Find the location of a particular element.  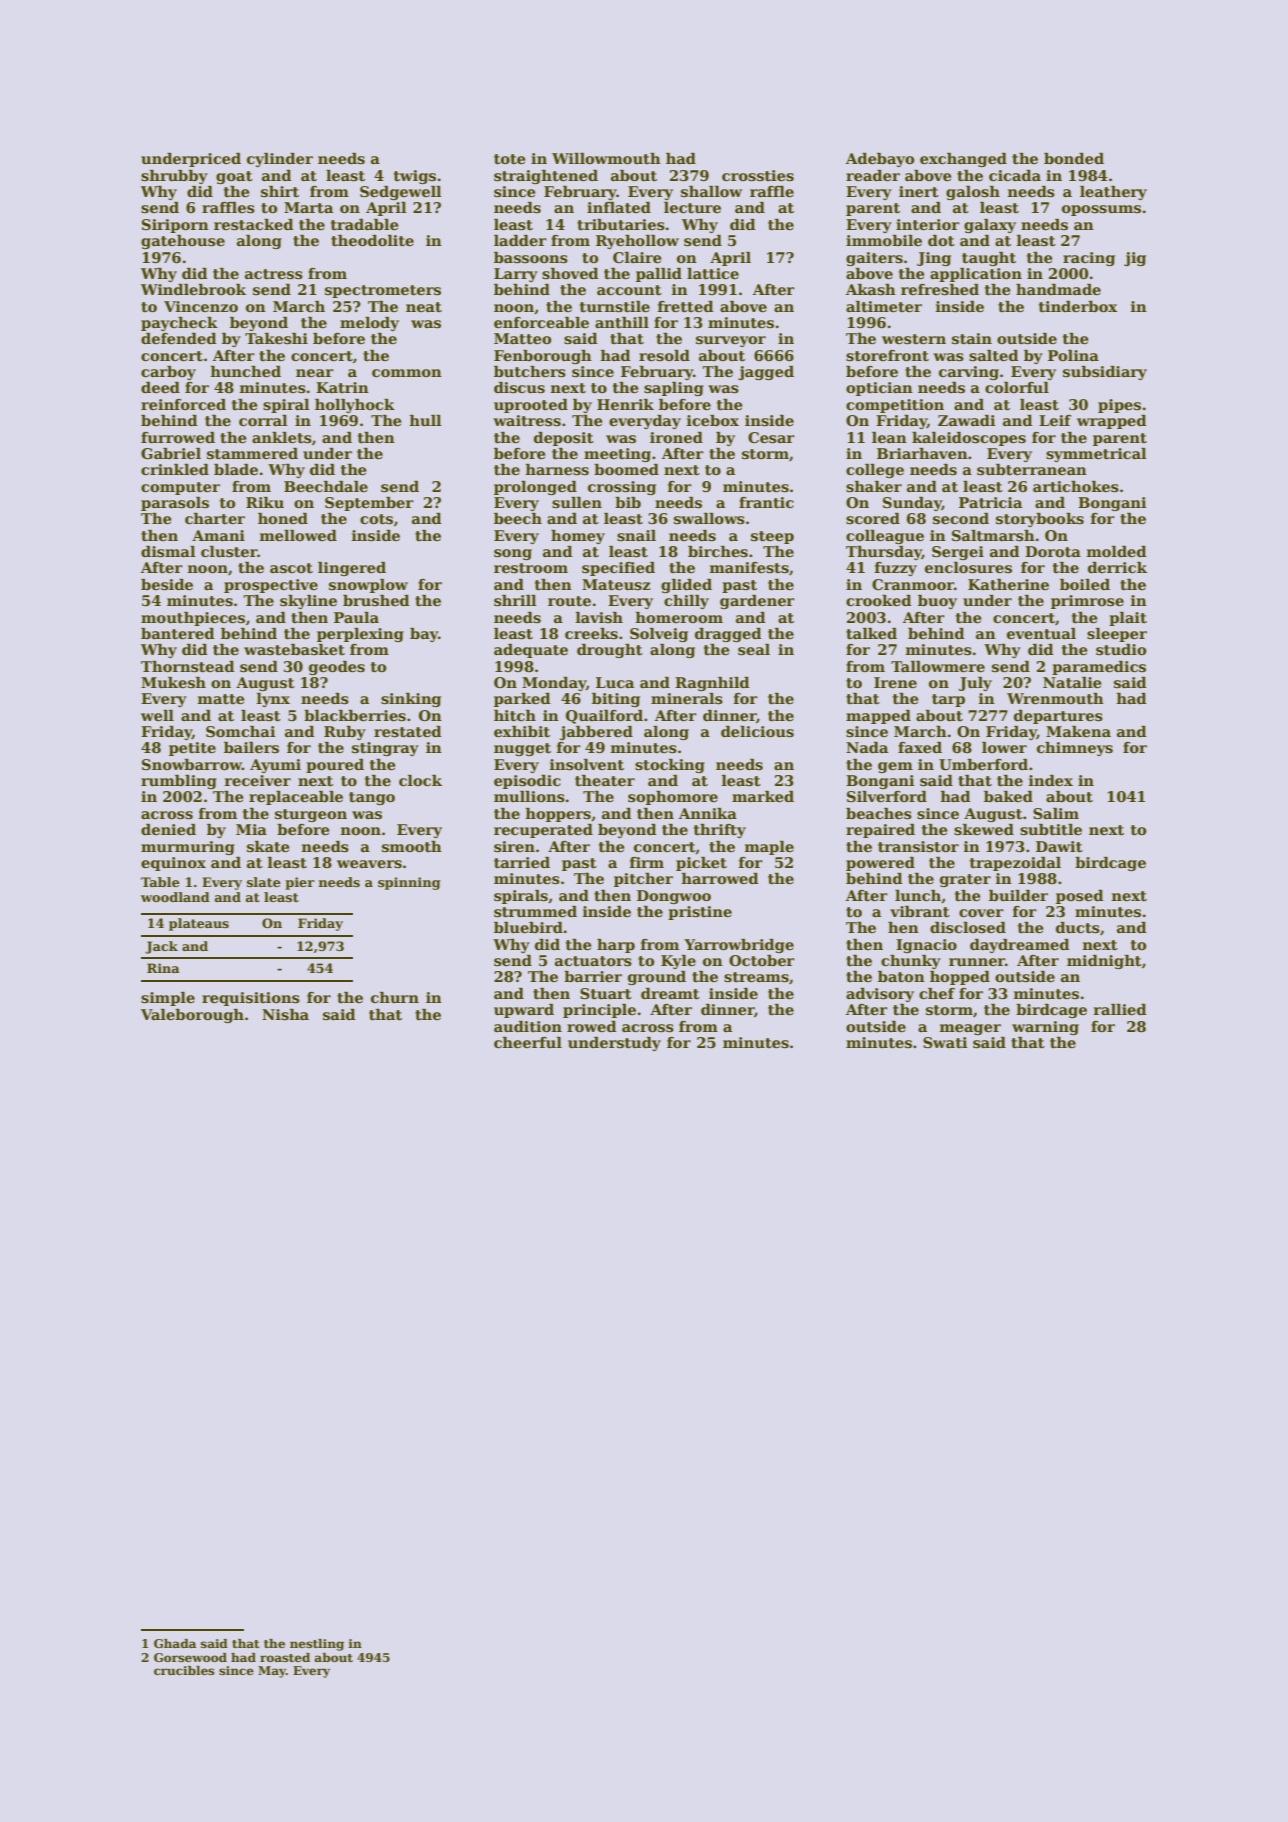

dreamt is located at coordinates (670, 993).
